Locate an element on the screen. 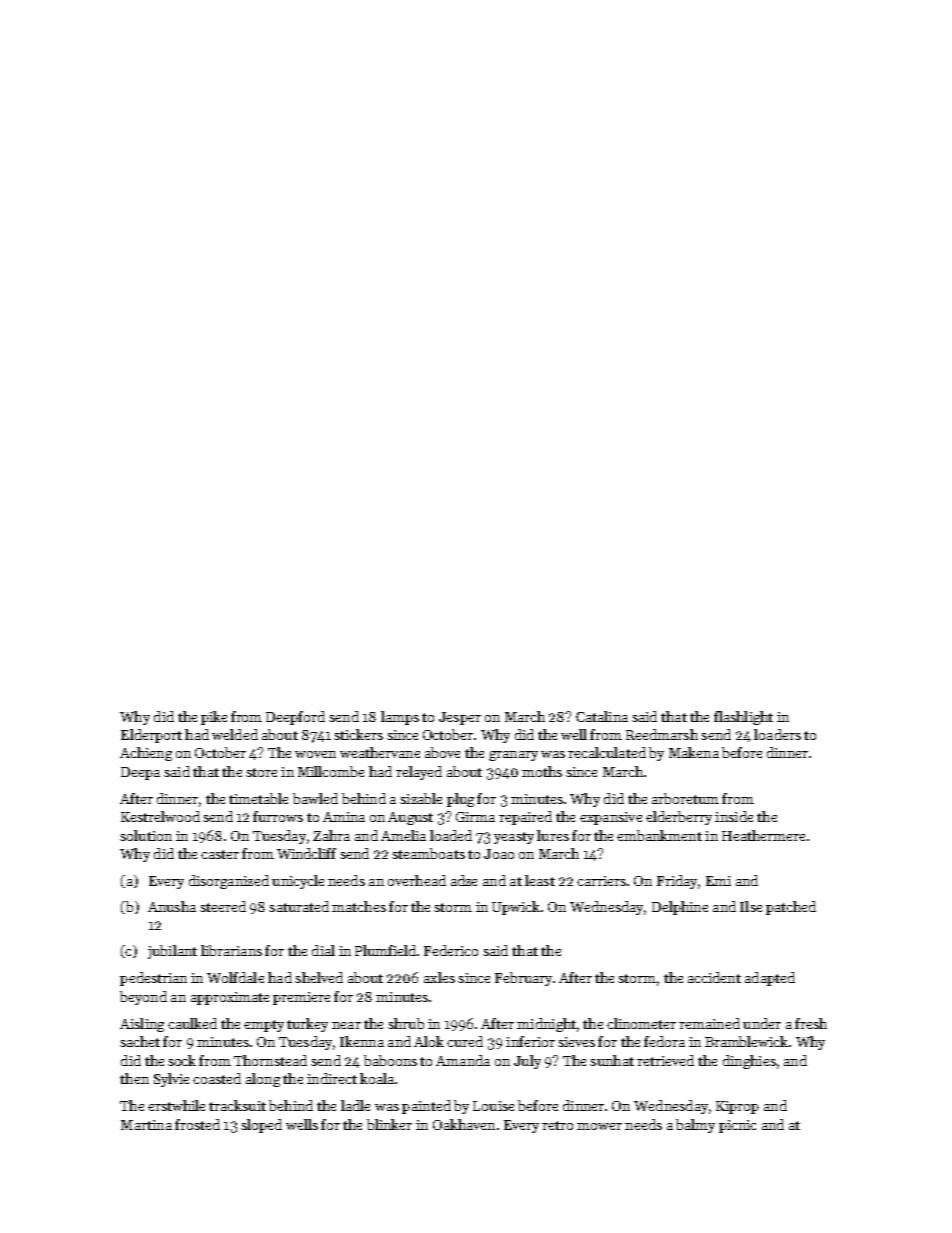 The height and width of the screenshot is (1233, 952). Deepford is located at coordinates (295, 718).
